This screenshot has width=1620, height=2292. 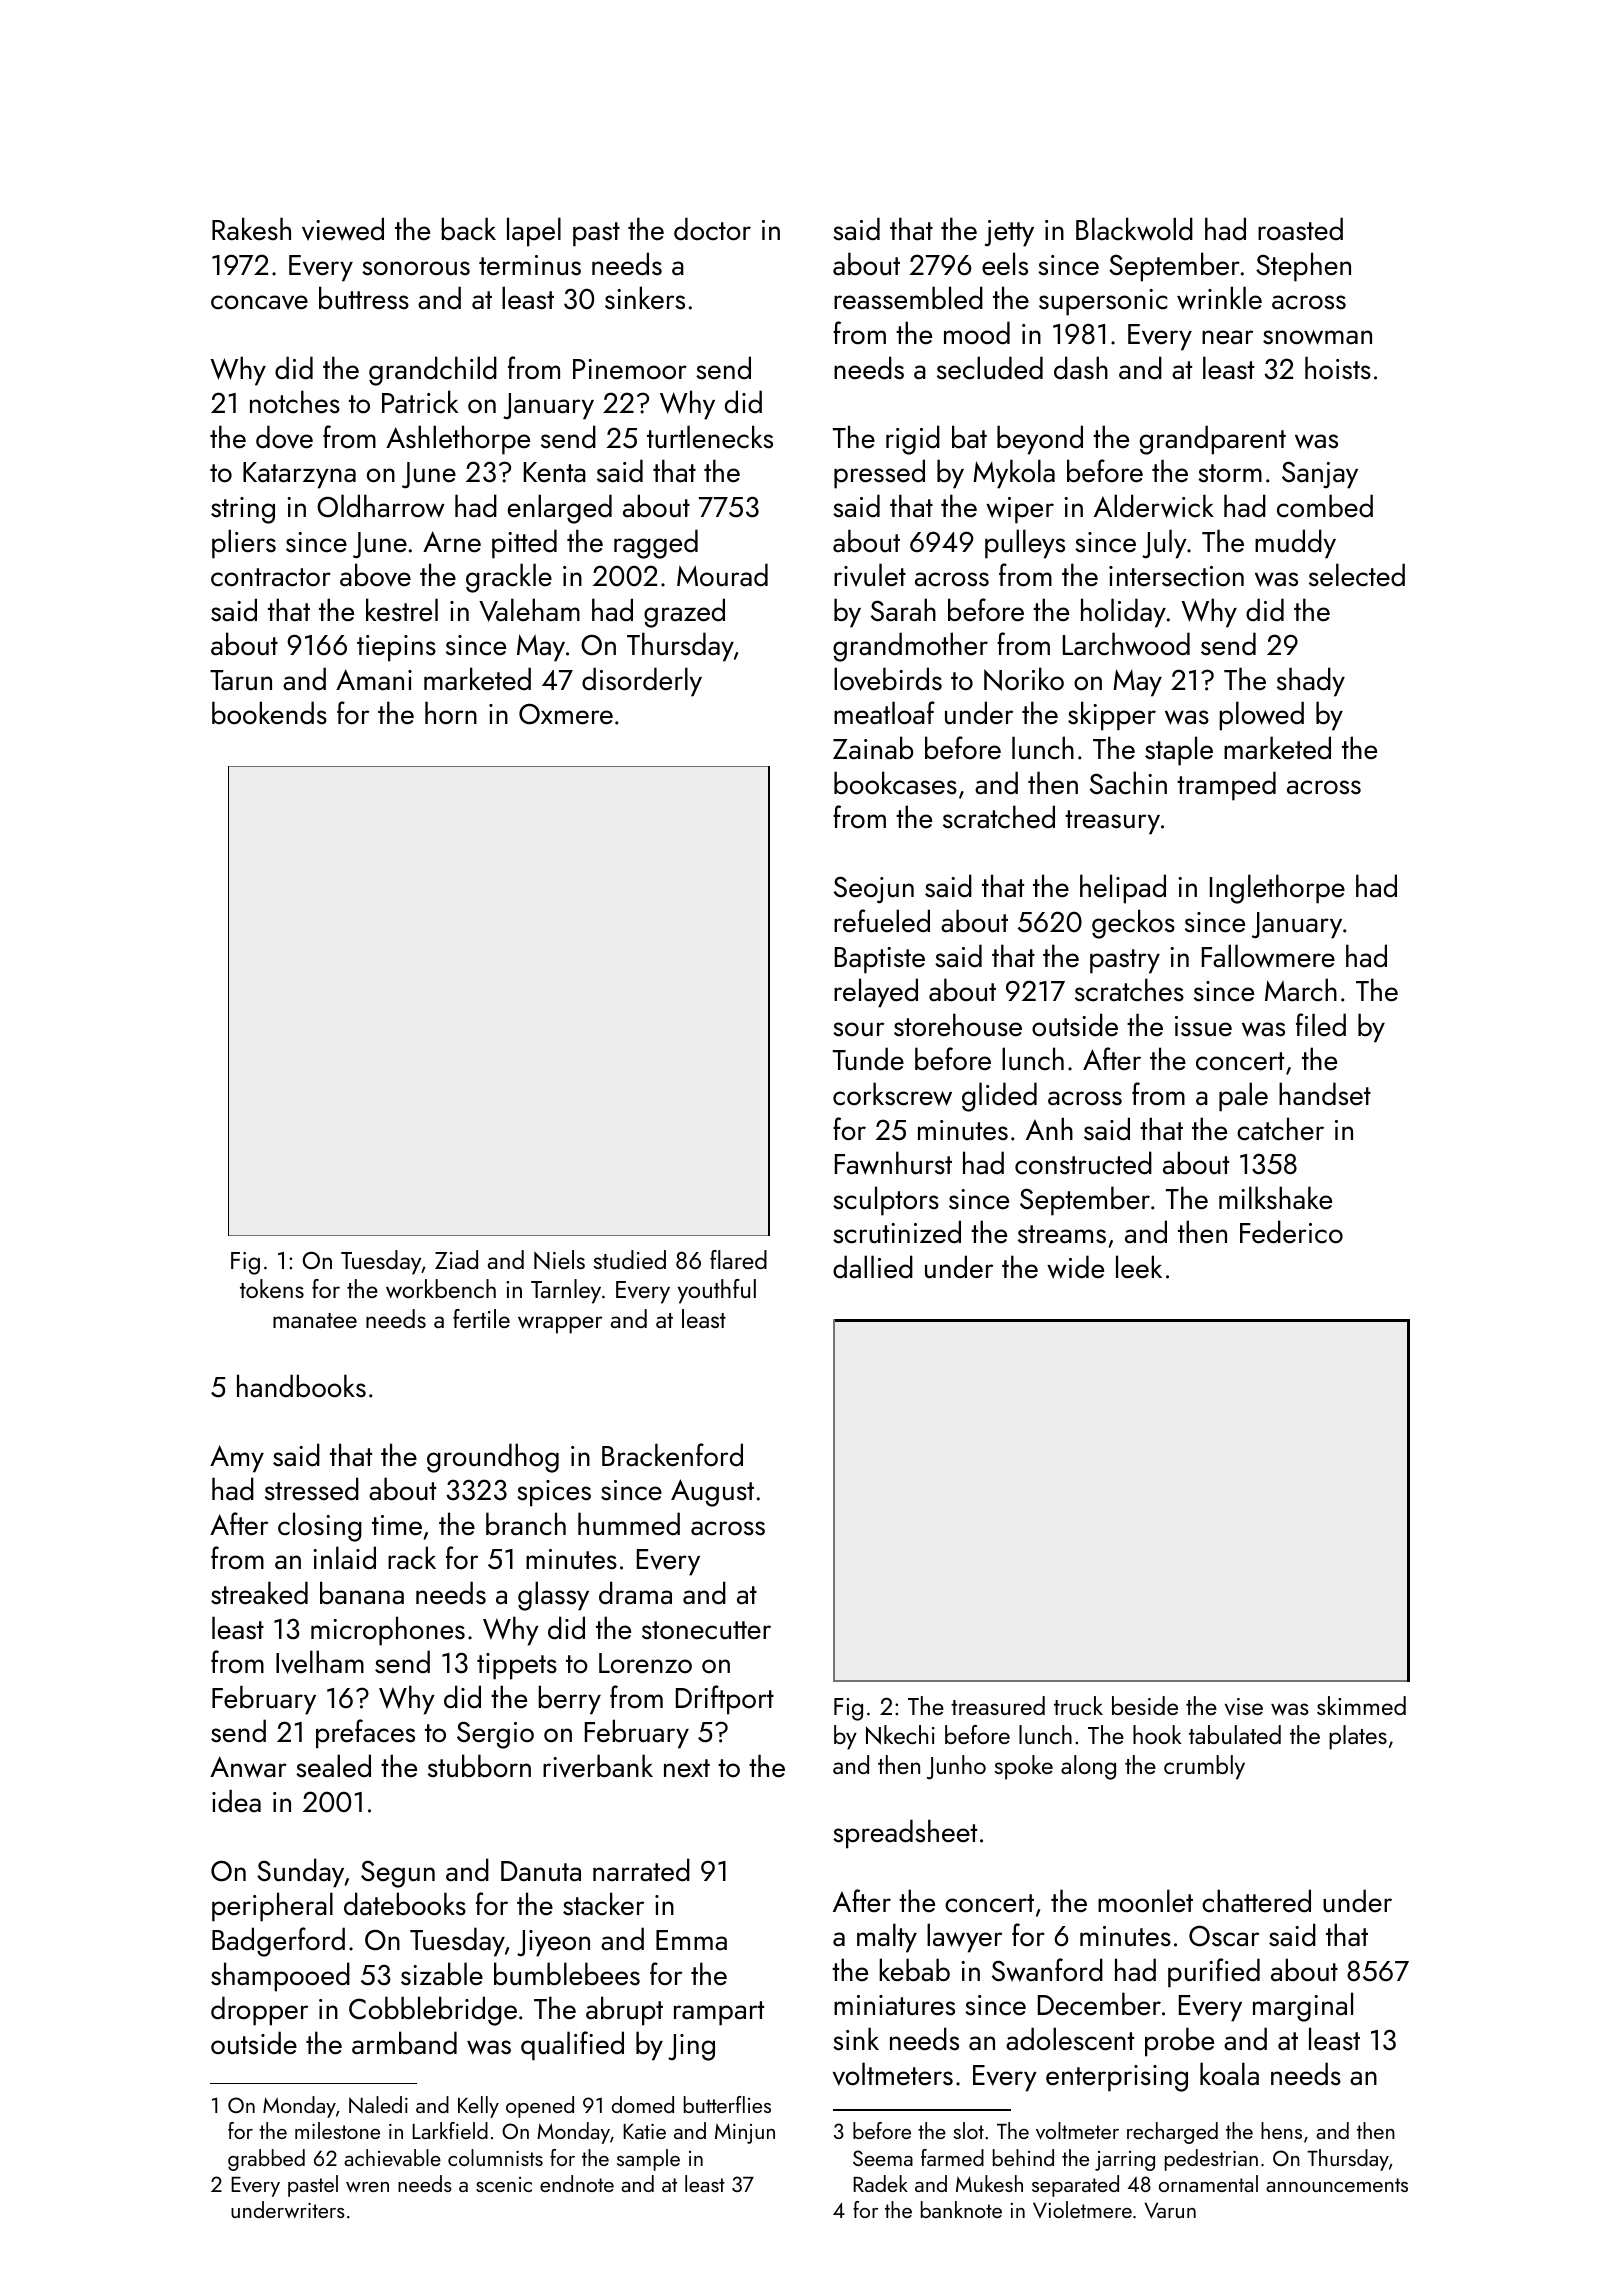 What do you see at coordinates (367, 2187) in the screenshot?
I see `wren` at bounding box center [367, 2187].
